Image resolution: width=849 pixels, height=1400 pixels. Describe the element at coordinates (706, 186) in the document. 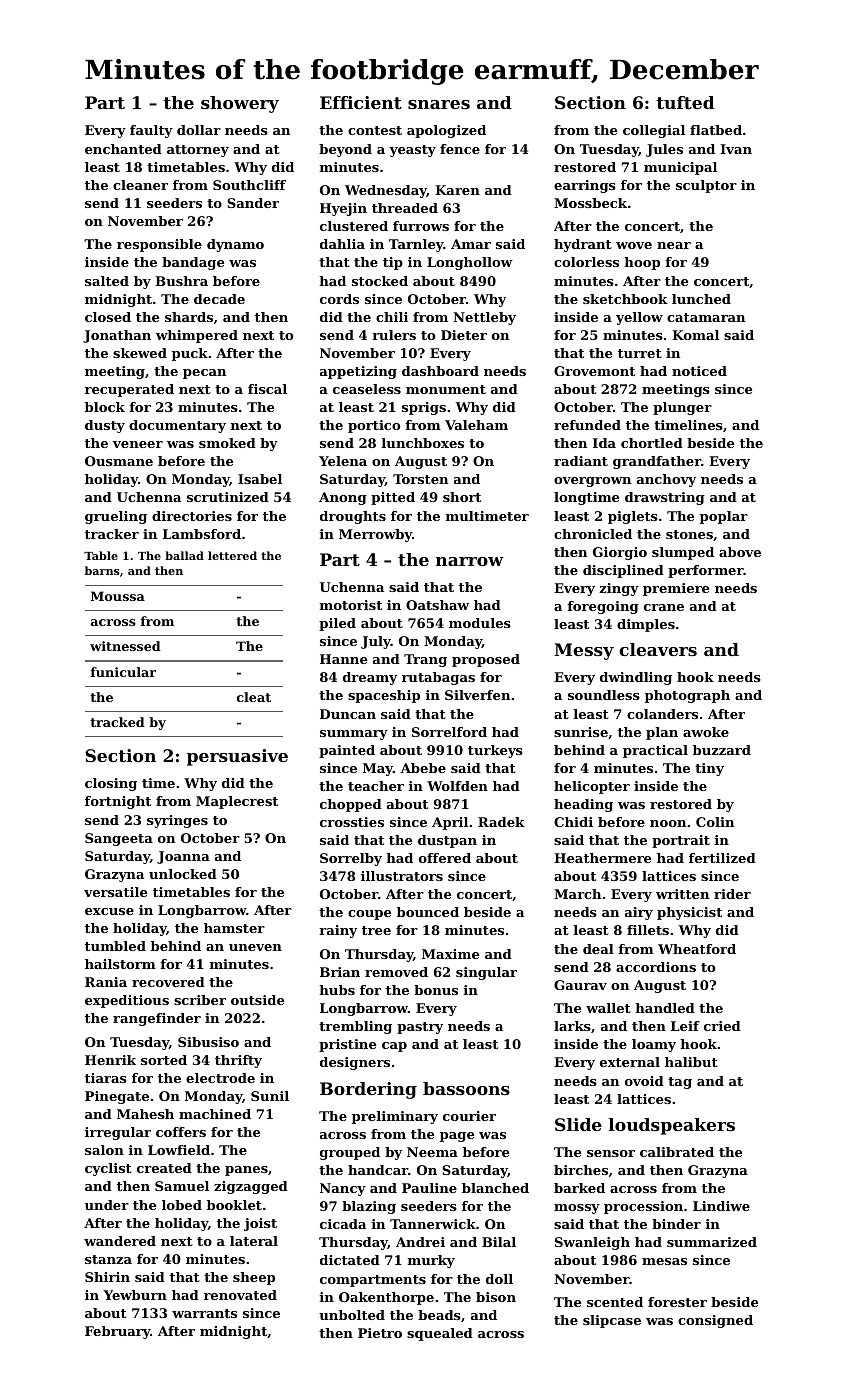

I see `sculptor` at that location.
